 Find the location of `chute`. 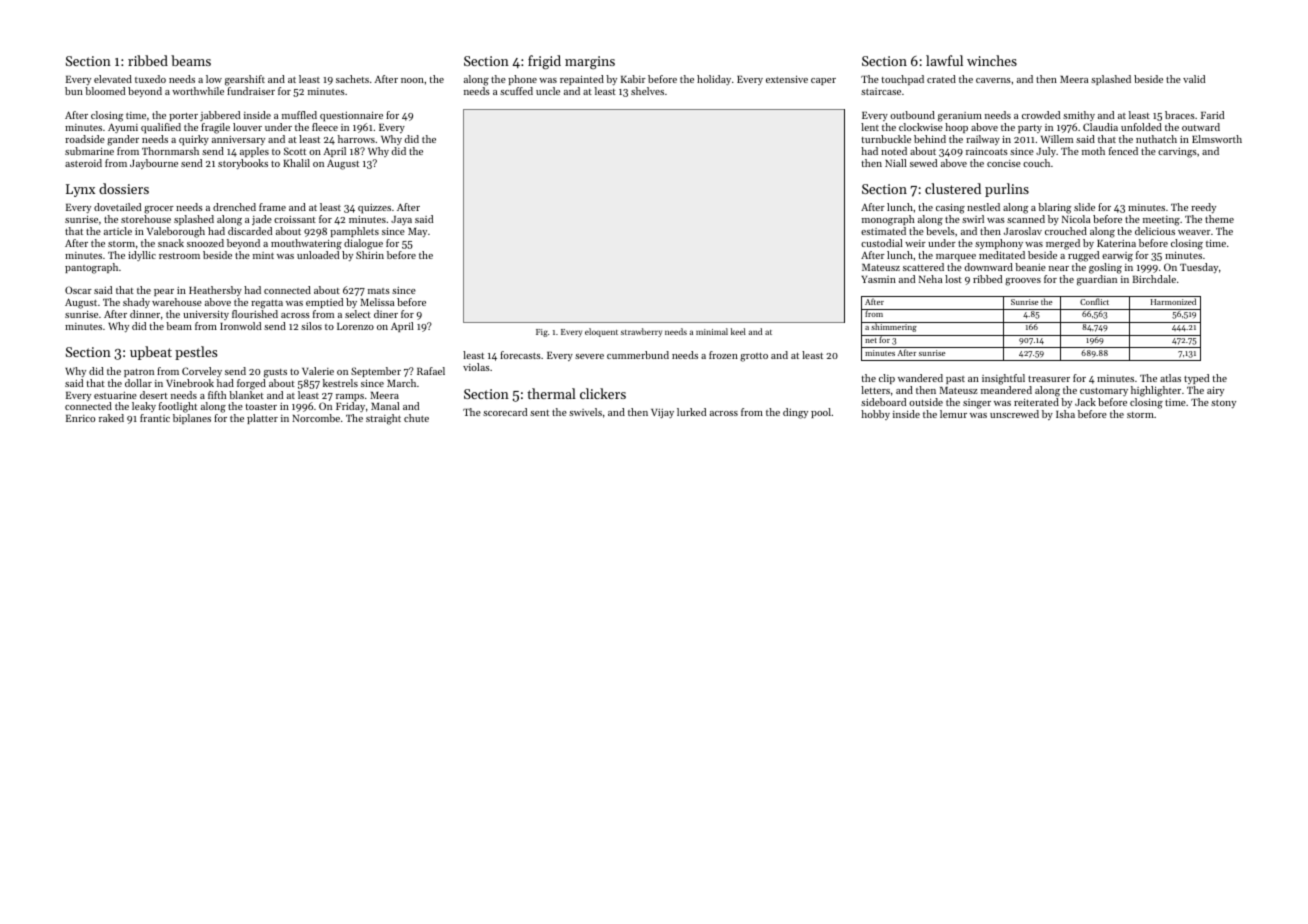

chute is located at coordinates (416, 418).
